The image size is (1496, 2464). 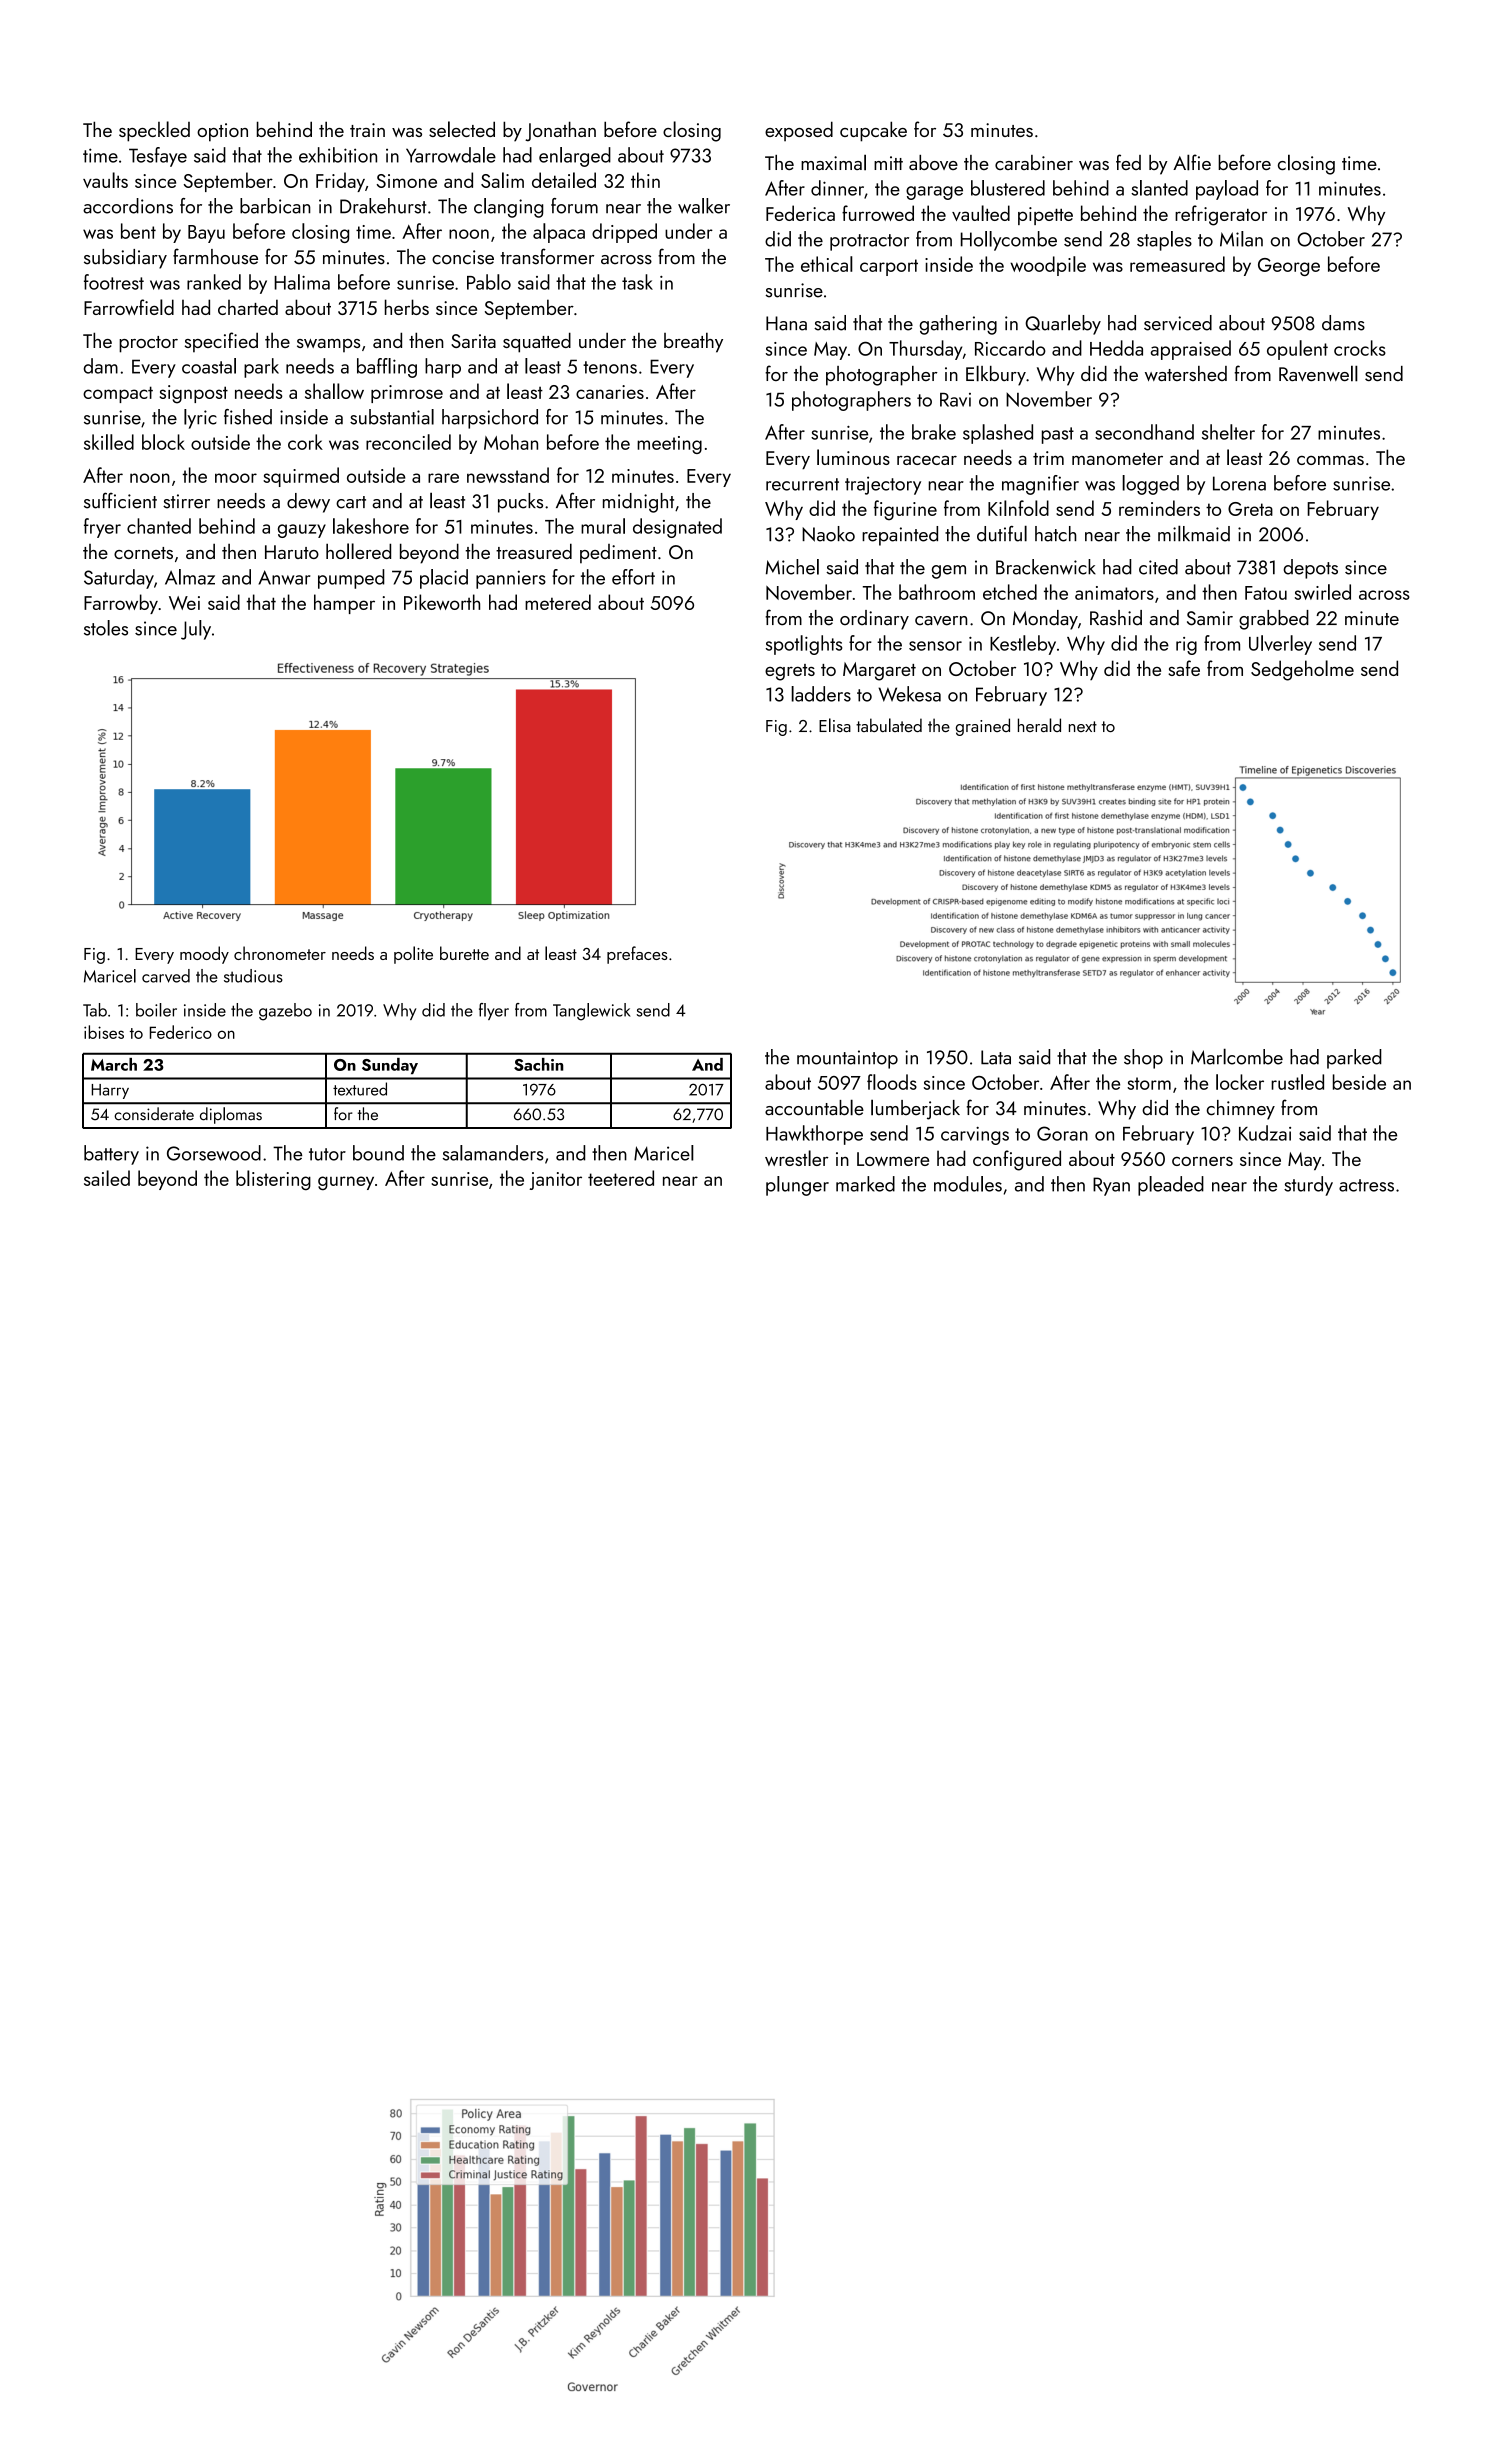 What do you see at coordinates (1083, 726) in the page?
I see `next` at bounding box center [1083, 726].
